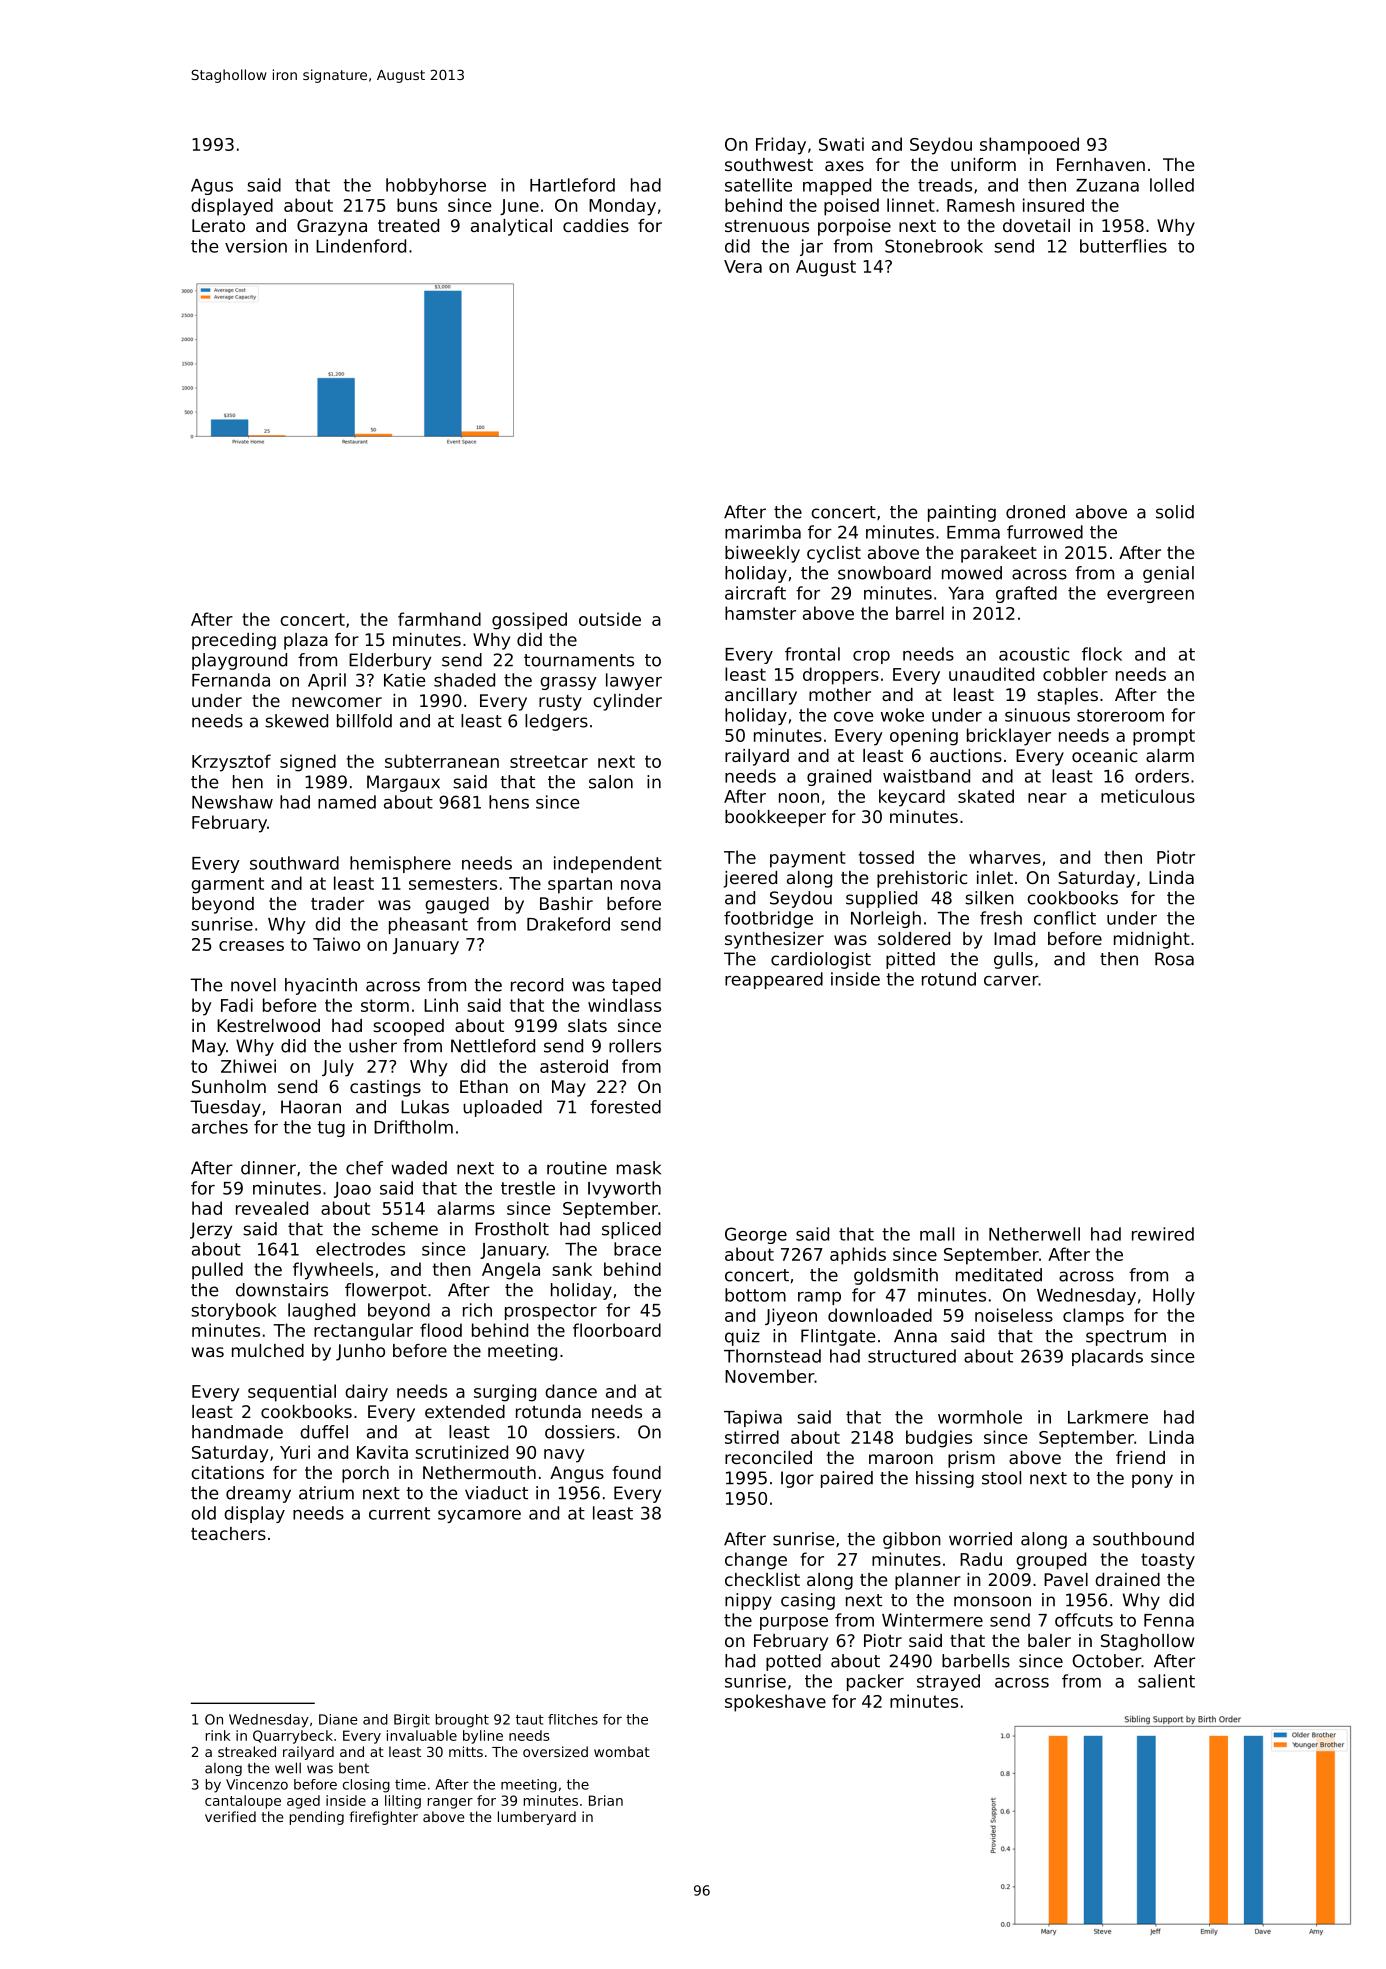 The image size is (1386, 1969). Describe the element at coordinates (762, 554) in the screenshot. I see `biweekly` at that location.
